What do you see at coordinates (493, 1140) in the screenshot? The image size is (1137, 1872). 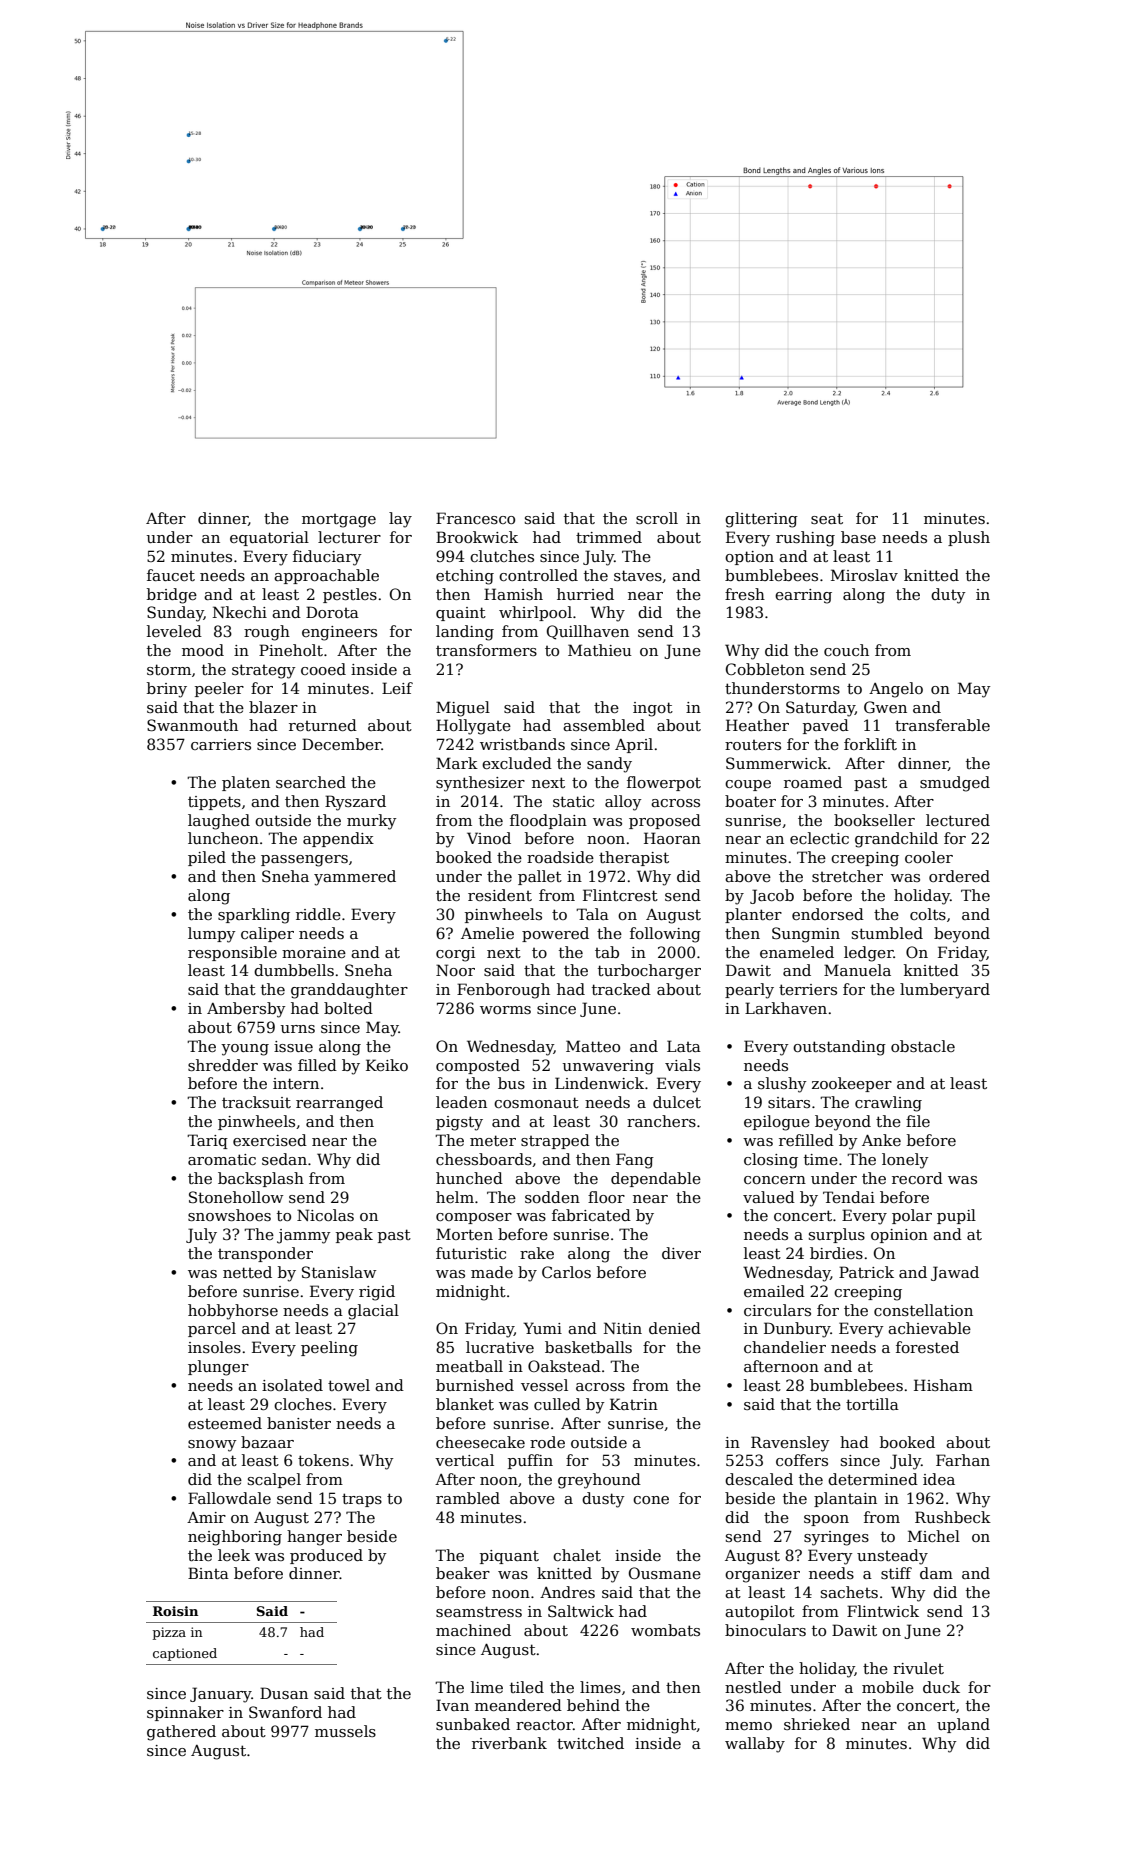 I see `meter` at bounding box center [493, 1140].
